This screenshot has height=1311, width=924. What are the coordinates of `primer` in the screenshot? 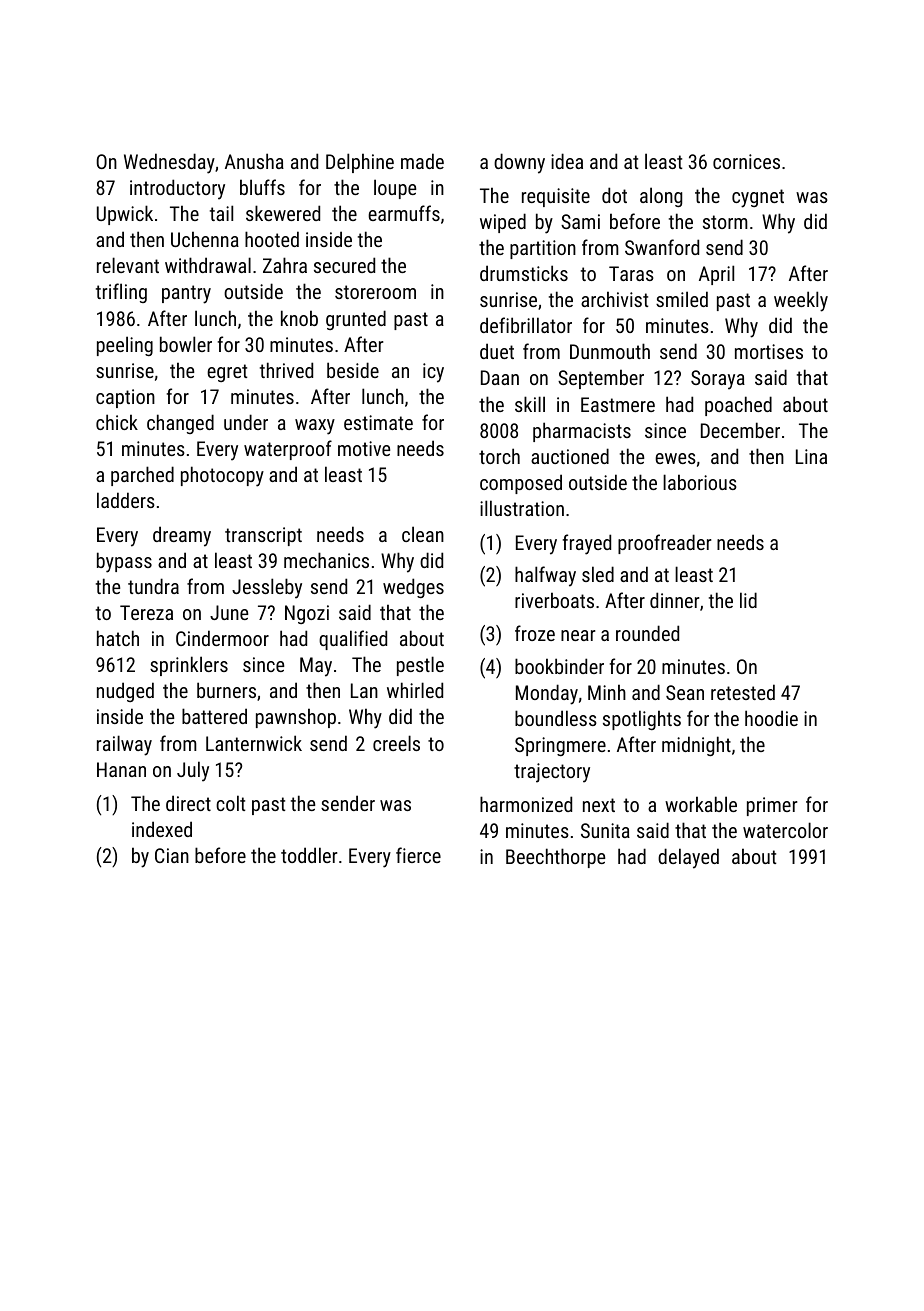 It's located at (772, 806).
